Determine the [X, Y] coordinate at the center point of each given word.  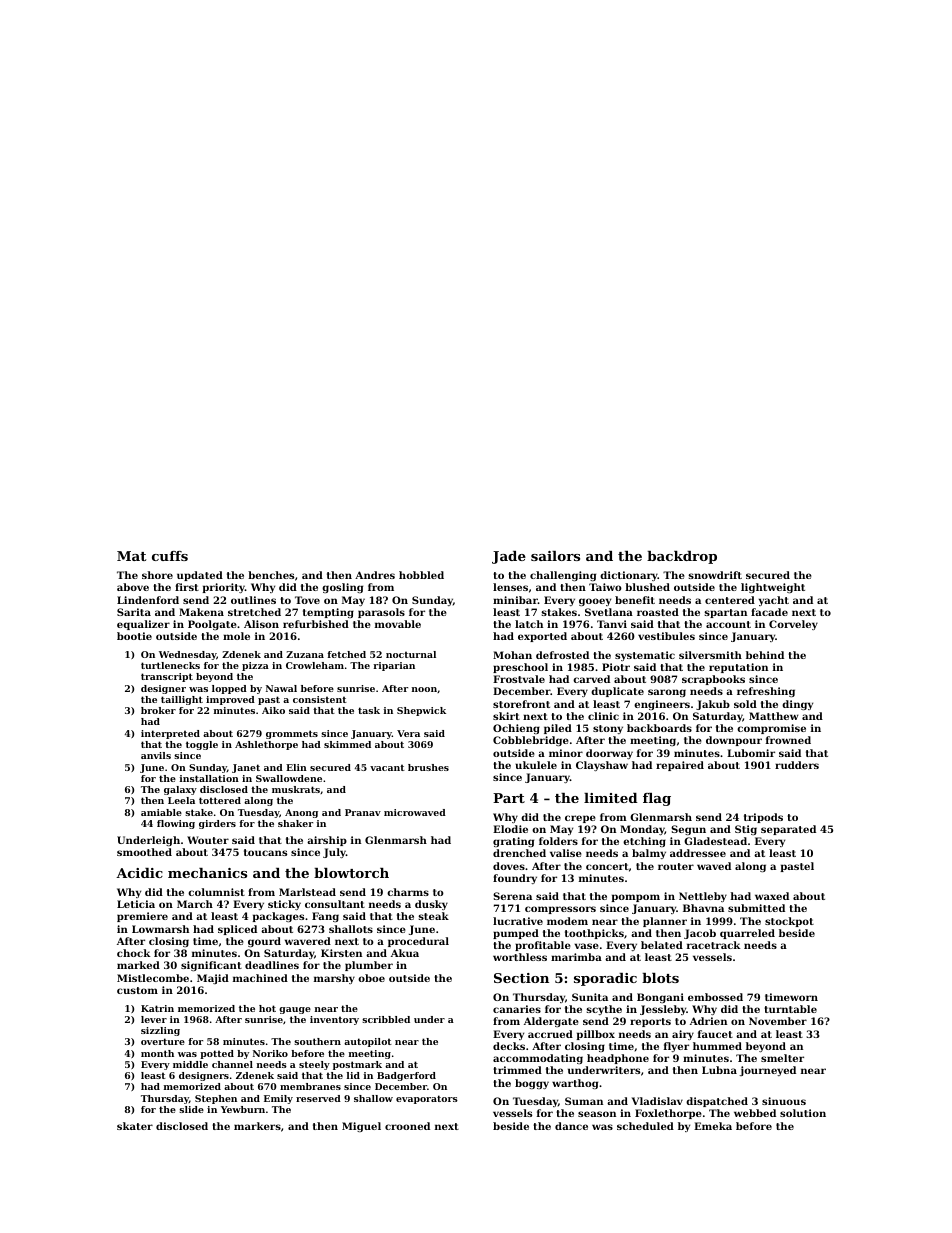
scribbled [386, 1019]
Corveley [793, 625]
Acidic [139, 873]
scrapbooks [713, 680]
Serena [512, 896]
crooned [407, 1126]
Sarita [134, 612]
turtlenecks [170, 665]
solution [803, 1113]
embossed [715, 997]
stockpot [789, 922]
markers [257, 1126]
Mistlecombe [153, 978]
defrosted [562, 655]
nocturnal [411, 654]
